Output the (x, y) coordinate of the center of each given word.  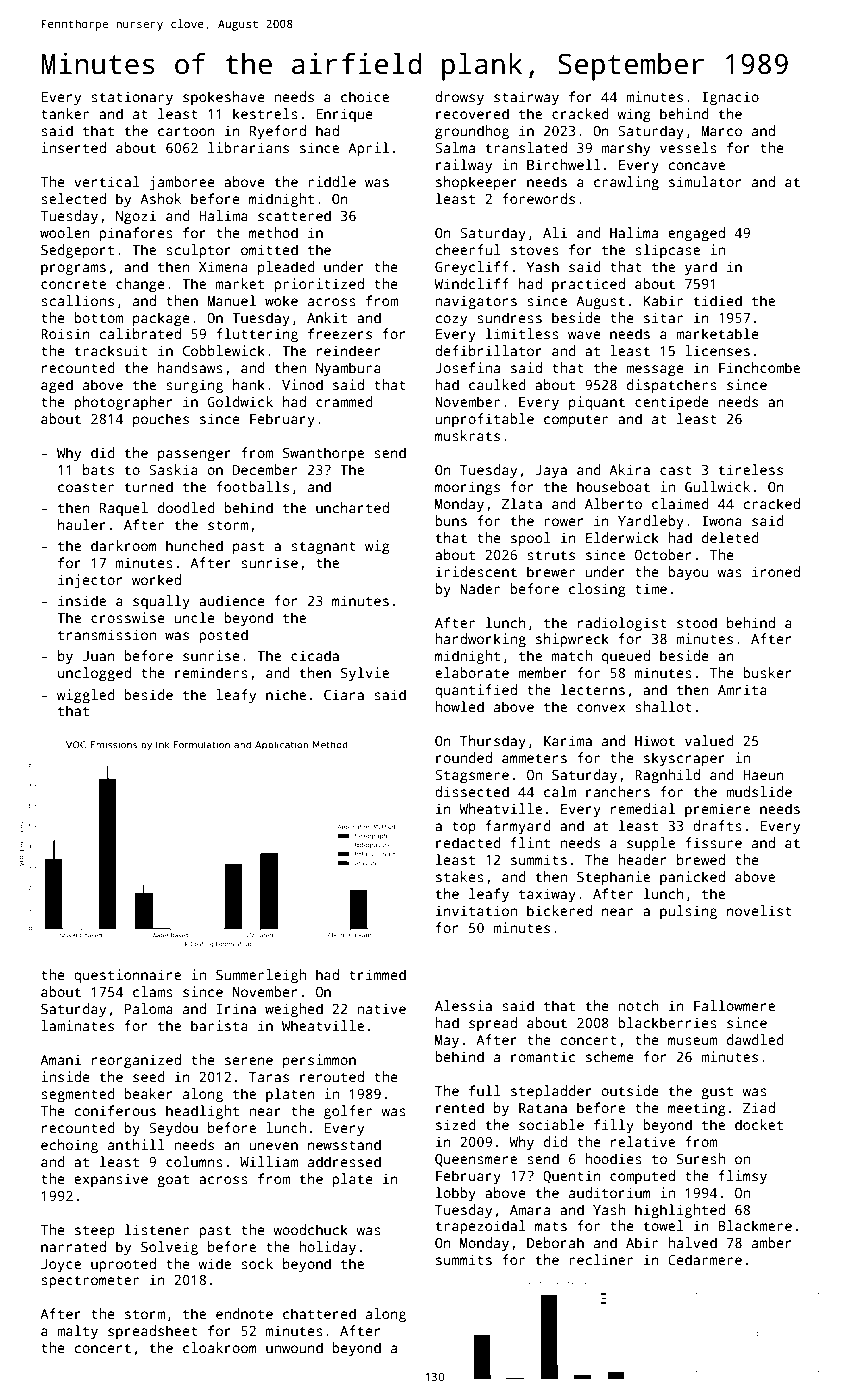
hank (249, 384)
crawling (626, 183)
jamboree (182, 183)
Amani (60, 1059)
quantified (476, 691)
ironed (776, 571)
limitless (522, 333)
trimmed (377, 974)
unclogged (94, 674)
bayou (688, 573)
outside (630, 1090)
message (655, 371)
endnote (244, 1313)
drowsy (459, 98)
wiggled (86, 696)
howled (459, 706)
